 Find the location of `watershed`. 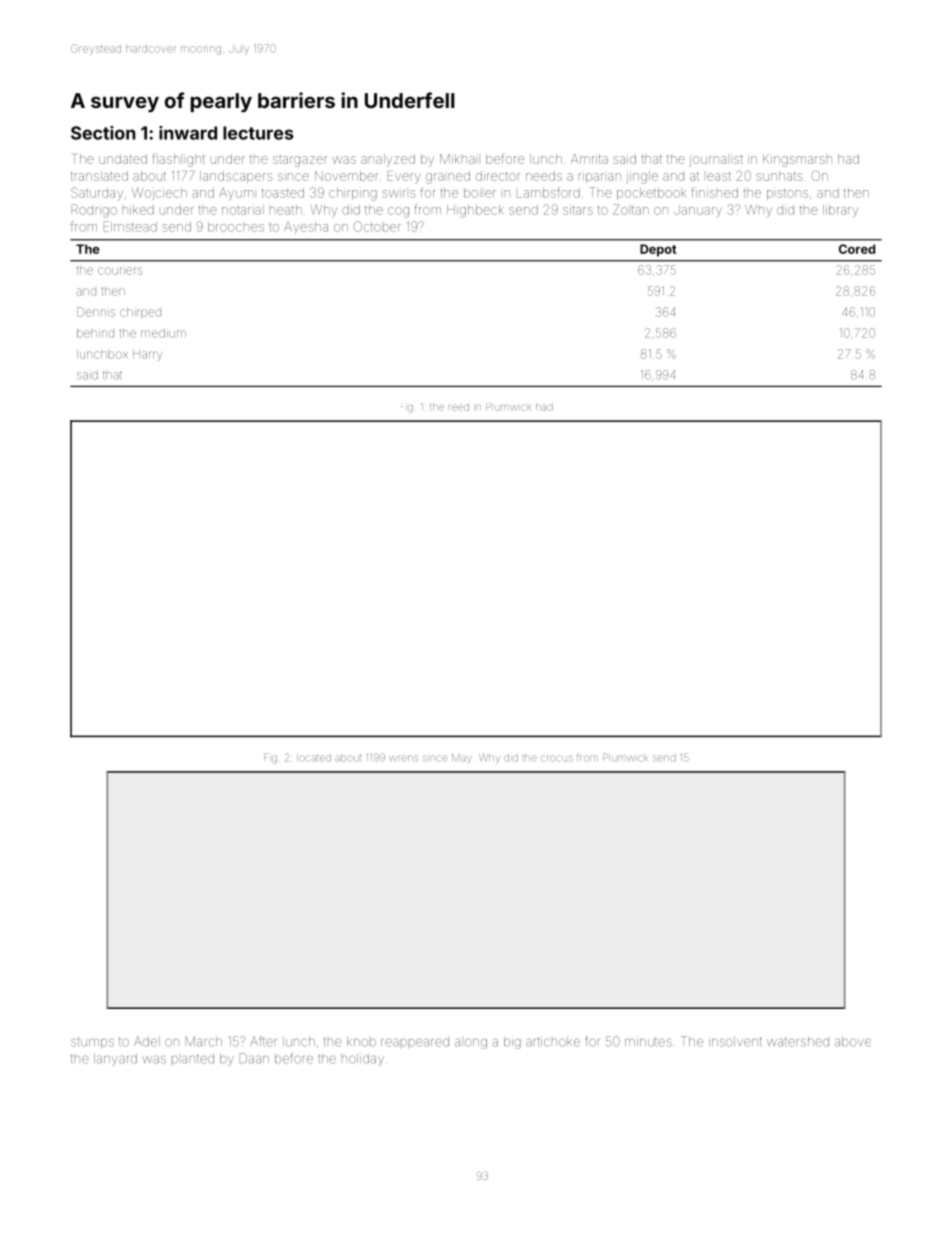

watershed is located at coordinates (798, 1042).
